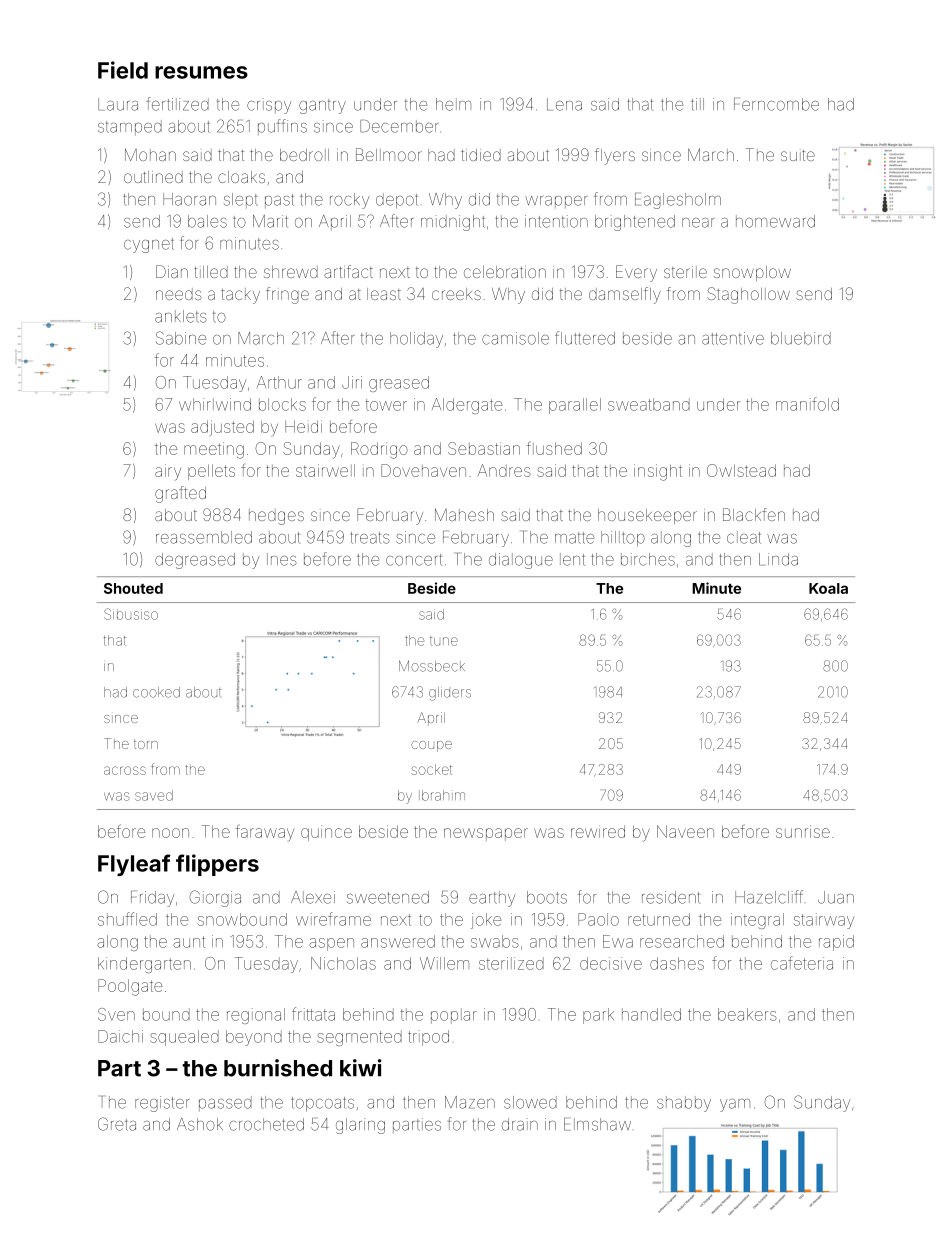 Image resolution: width=952 pixels, height=1233 pixels. What do you see at coordinates (775, 221) in the image?
I see `homeward` at bounding box center [775, 221].
